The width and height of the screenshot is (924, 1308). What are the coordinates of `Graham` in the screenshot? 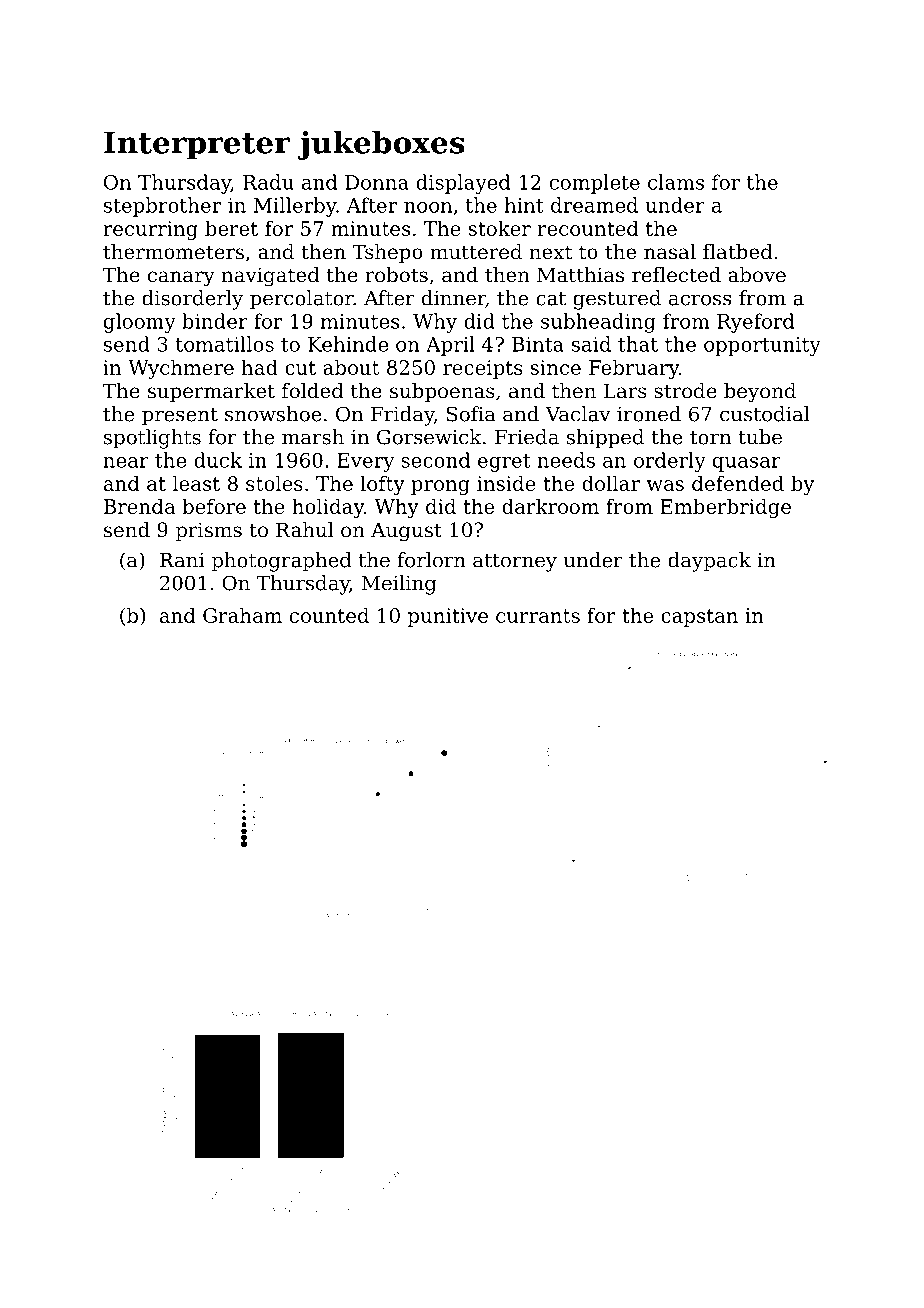 It's located at (242, 615).
